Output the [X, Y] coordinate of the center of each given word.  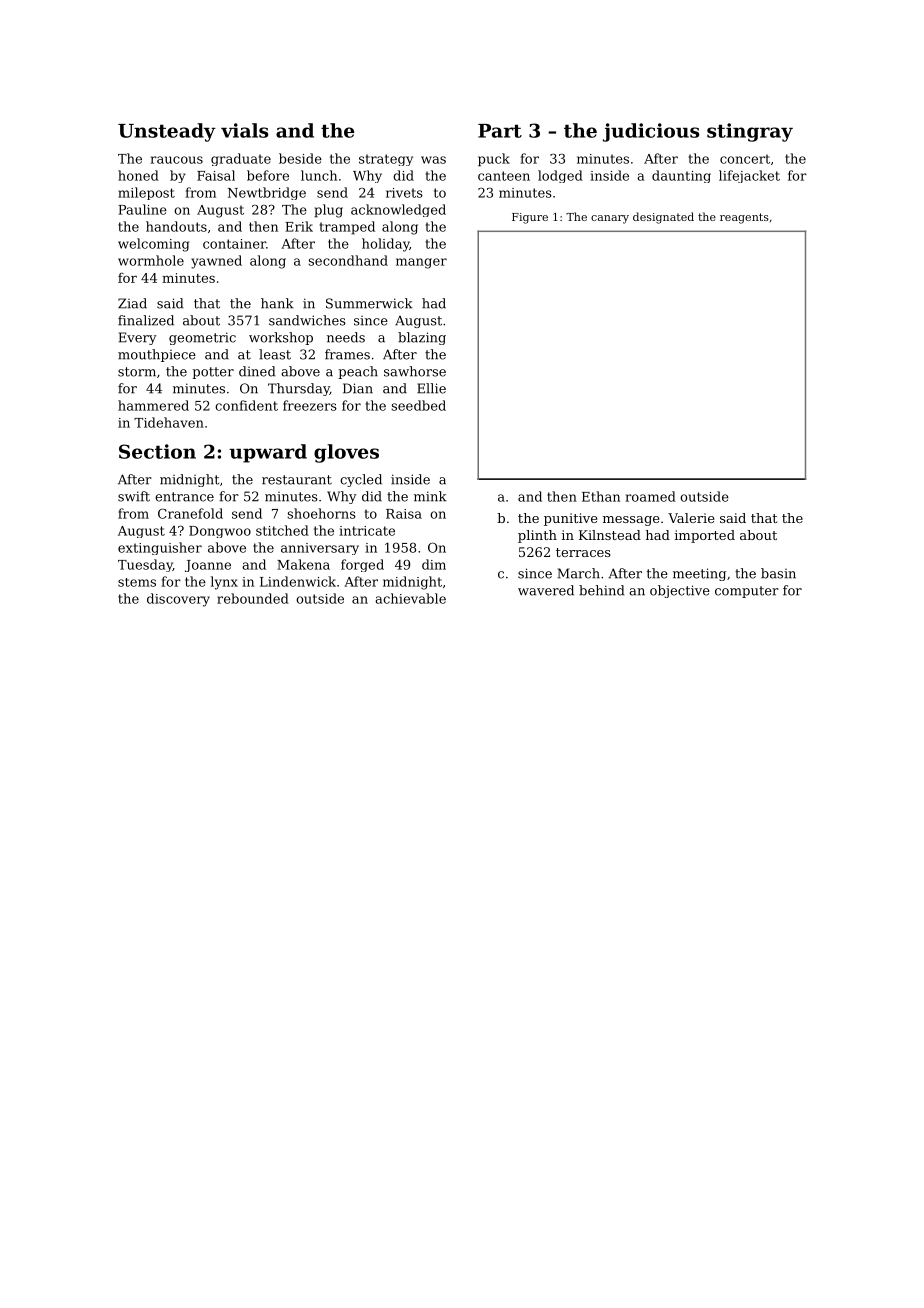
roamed [651, 496]
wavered [546, 590]
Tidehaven [169, 422]
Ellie [431, 388]
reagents [744, 218]
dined [257, 371]
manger [421, 263]
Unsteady [167, 132]
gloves [346, 453]
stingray [750, 132]
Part [500, 131]
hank [277, 303]
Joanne [208, 566]
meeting [699, 574]
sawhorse [415, 371]
